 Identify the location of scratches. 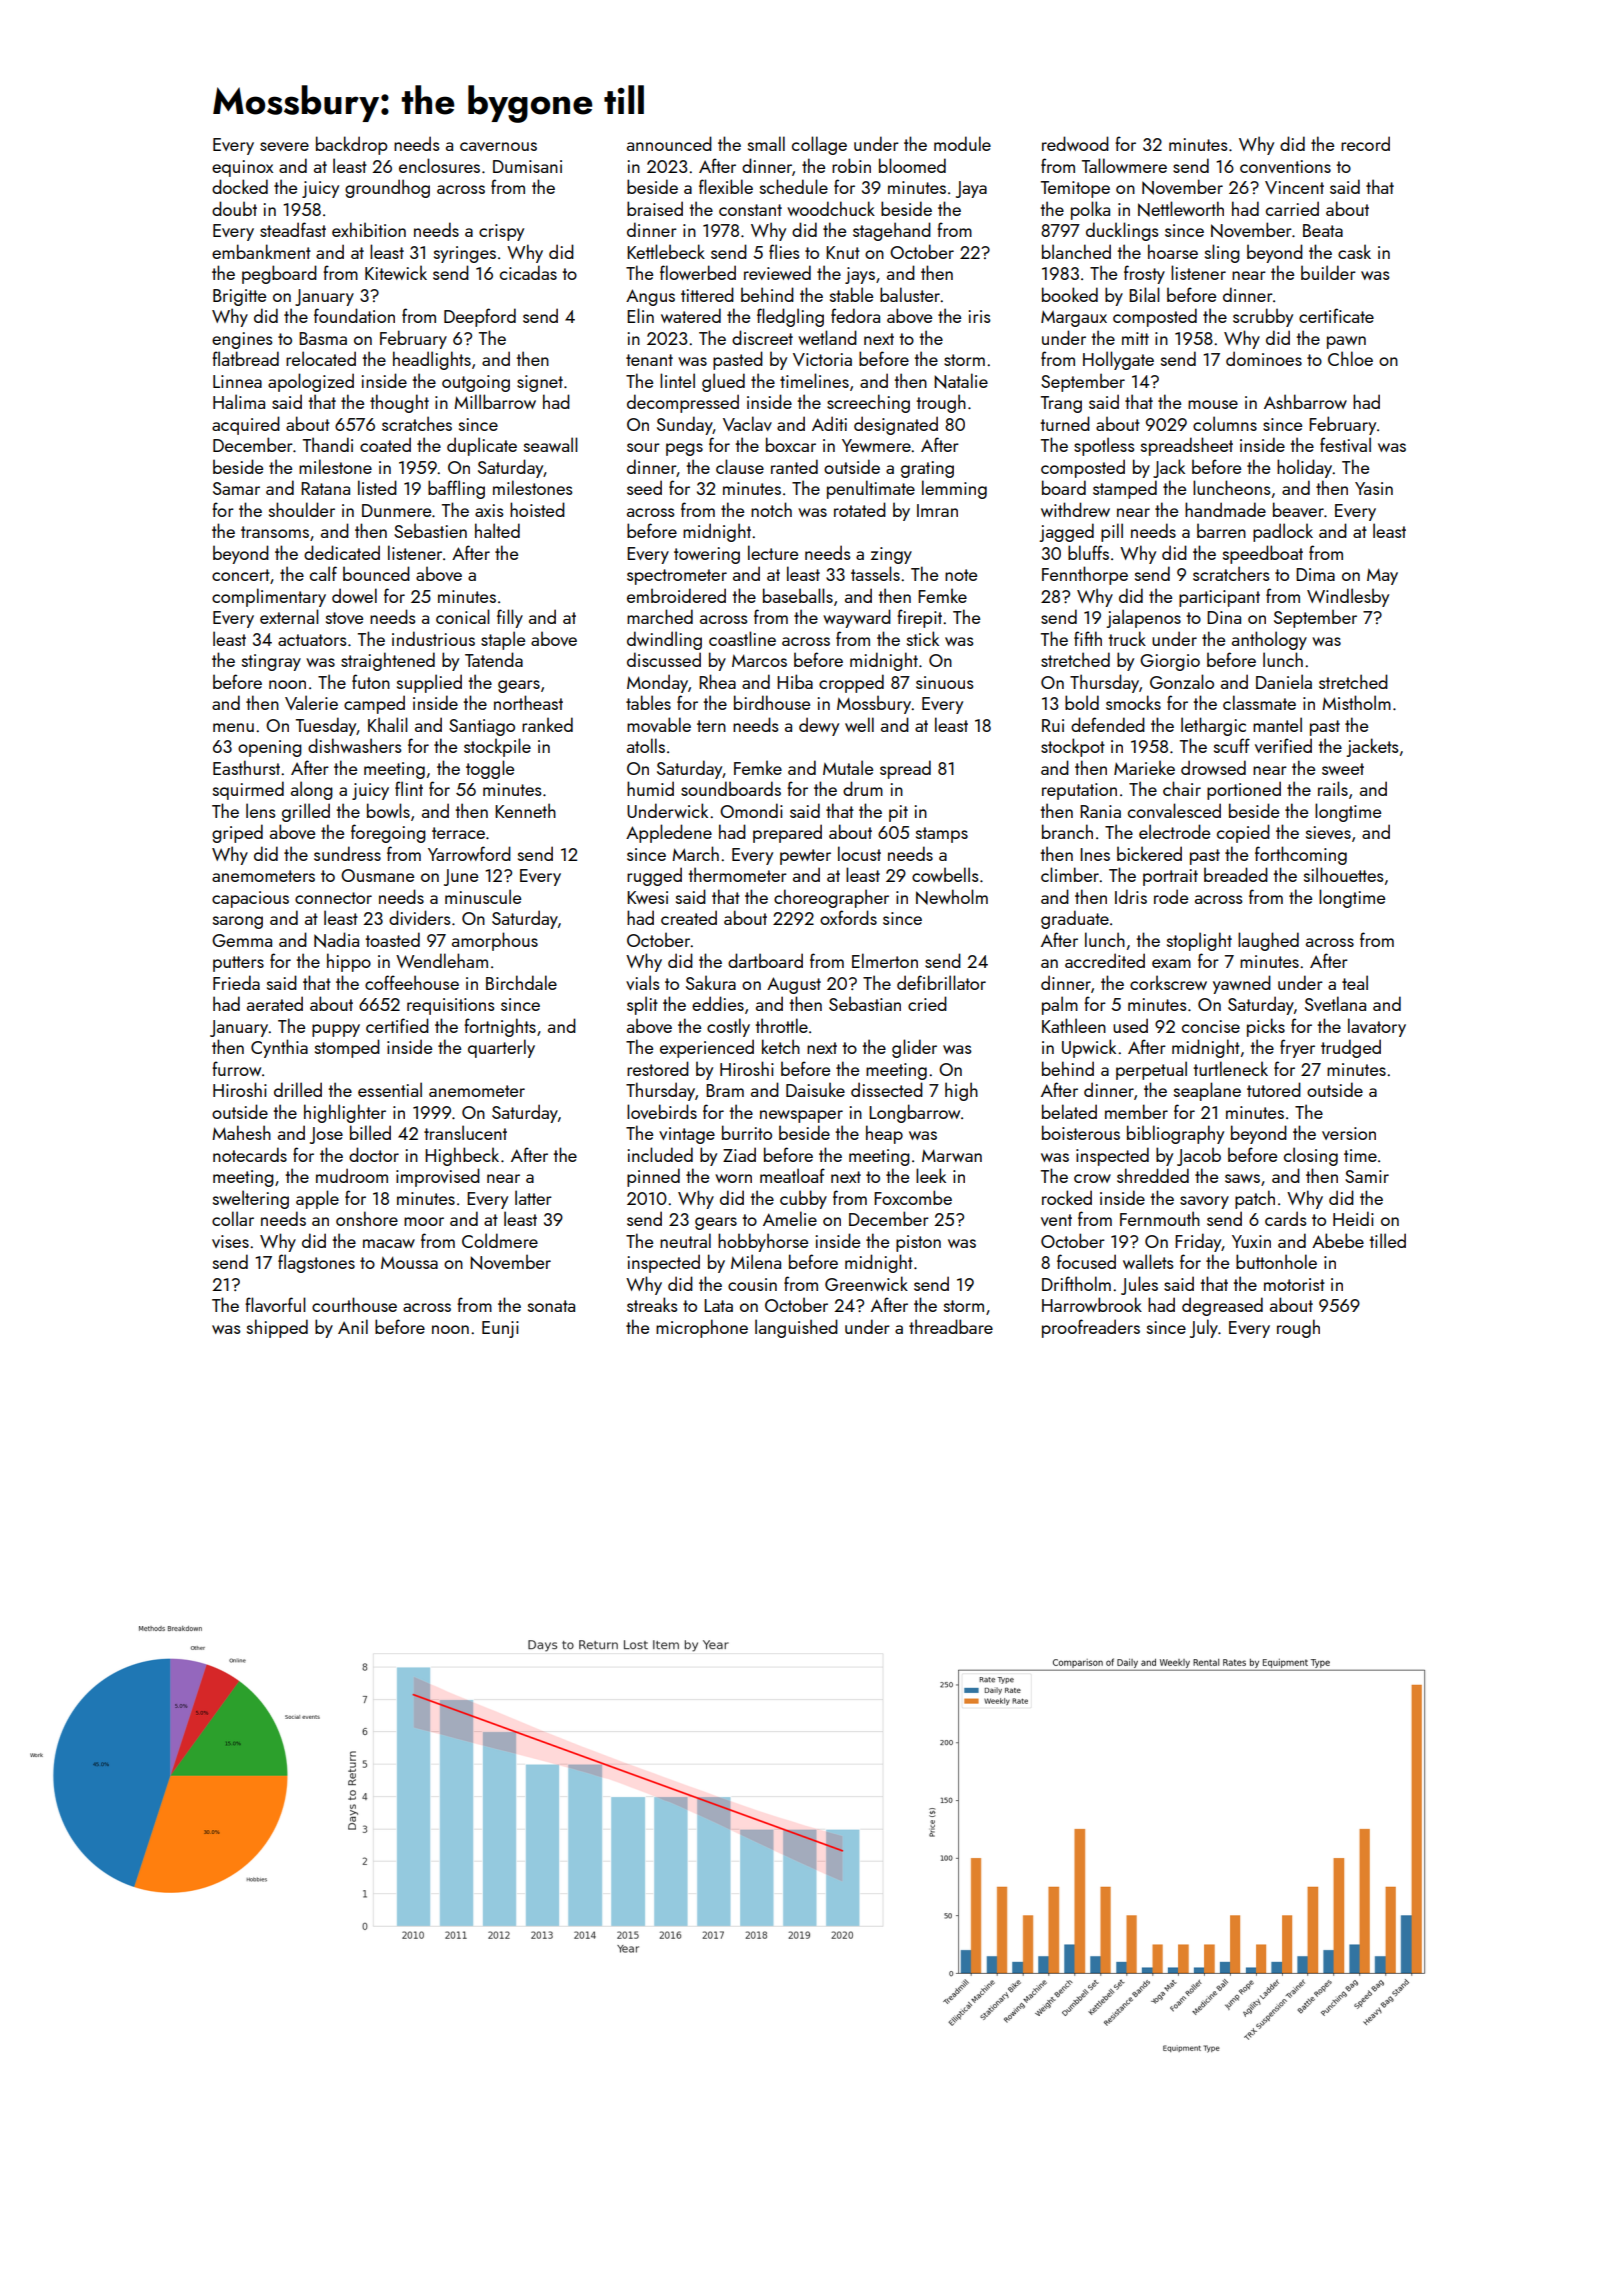
(417, 423).
